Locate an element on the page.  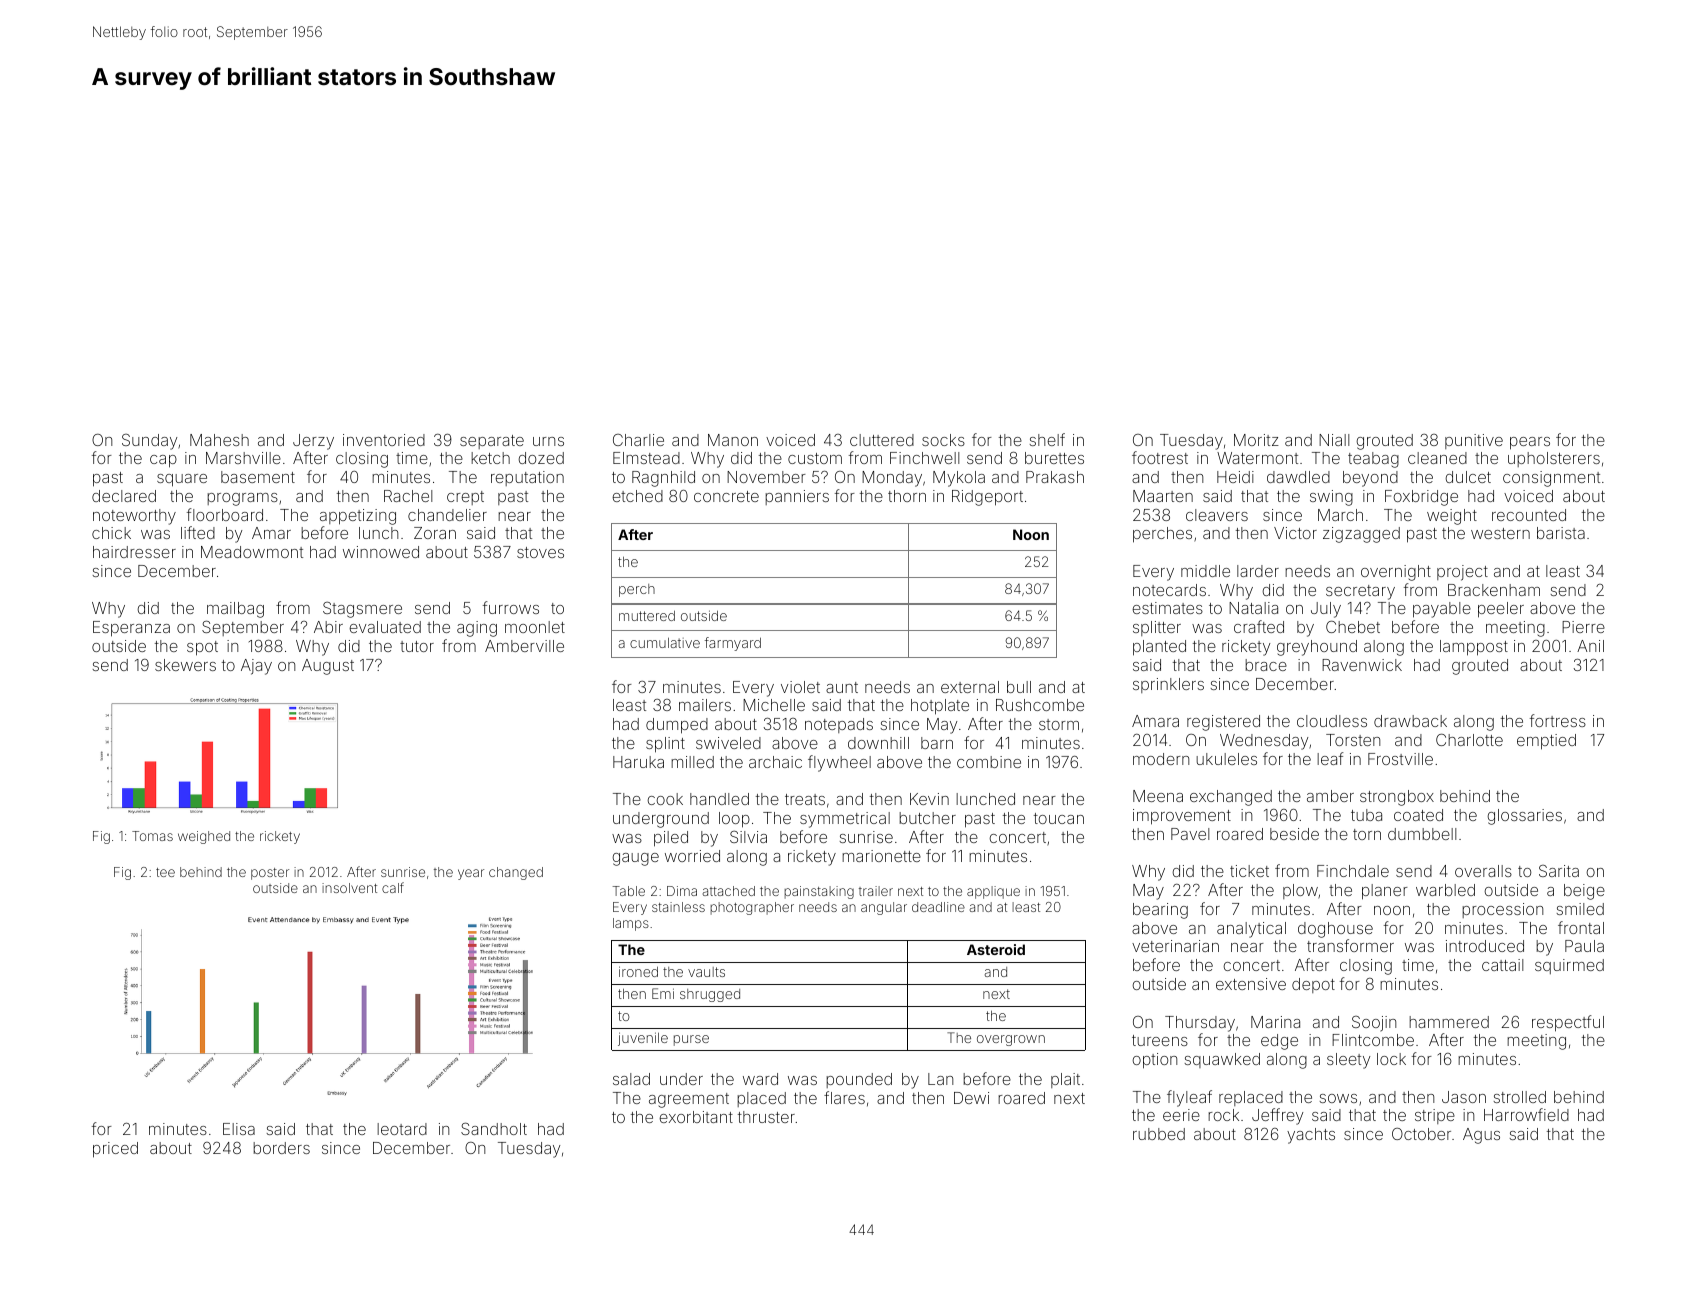
Prakash is located at coordinates (1055, 477).
